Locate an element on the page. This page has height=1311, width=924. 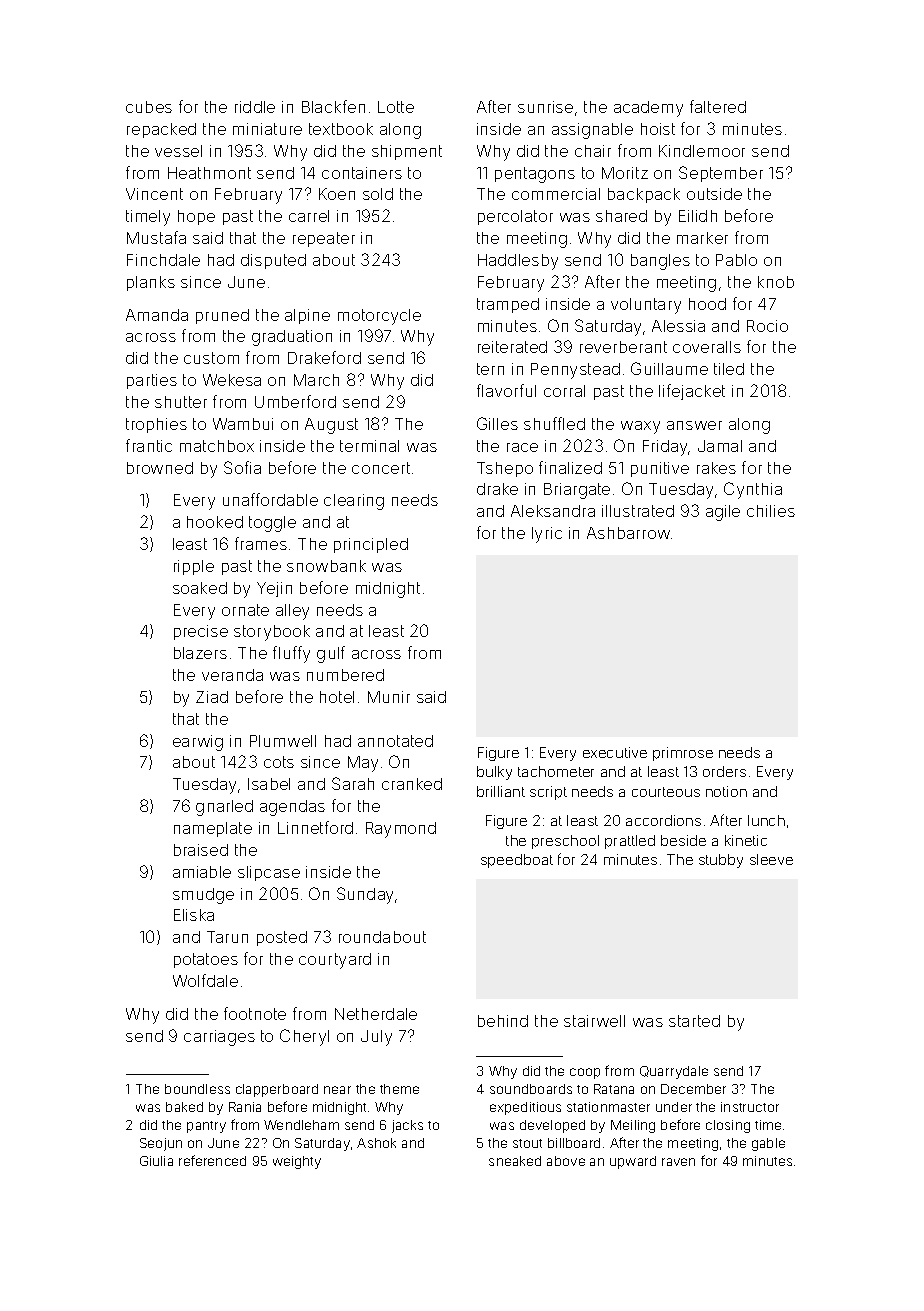
primrose is located at coordinates (683, 754).
